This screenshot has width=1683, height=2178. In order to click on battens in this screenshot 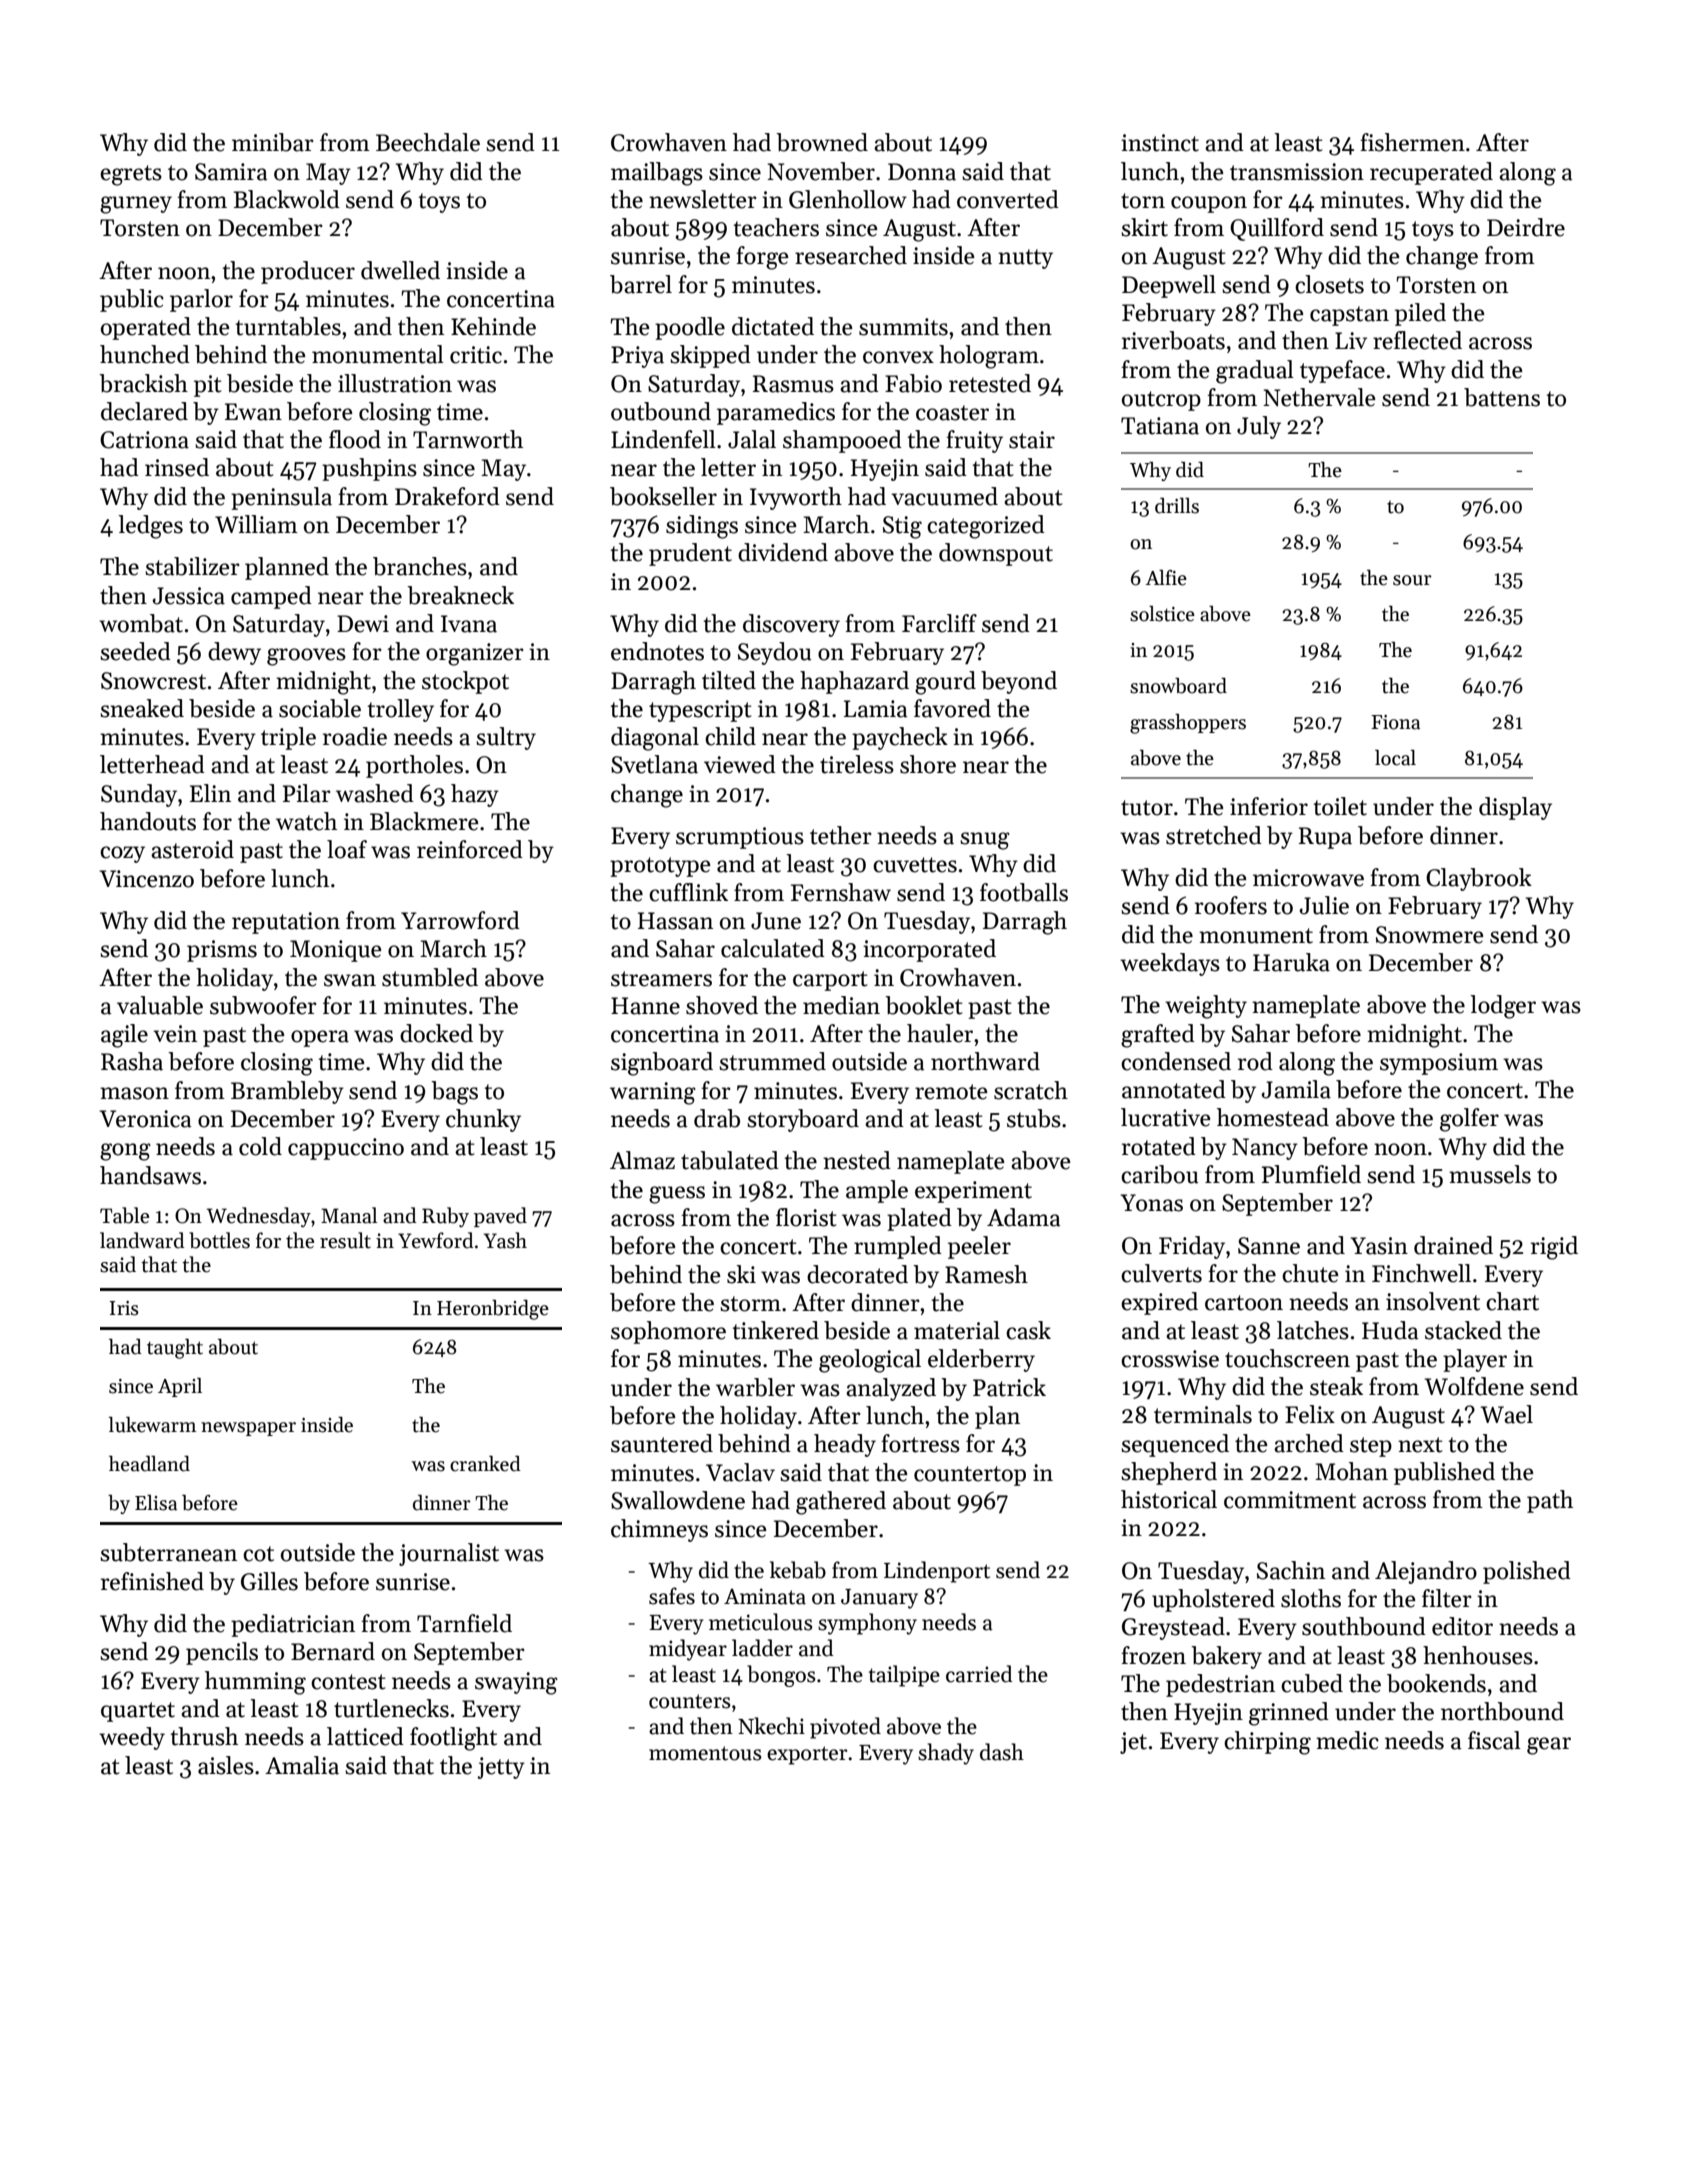, I will do `click(1502, 397)`.
